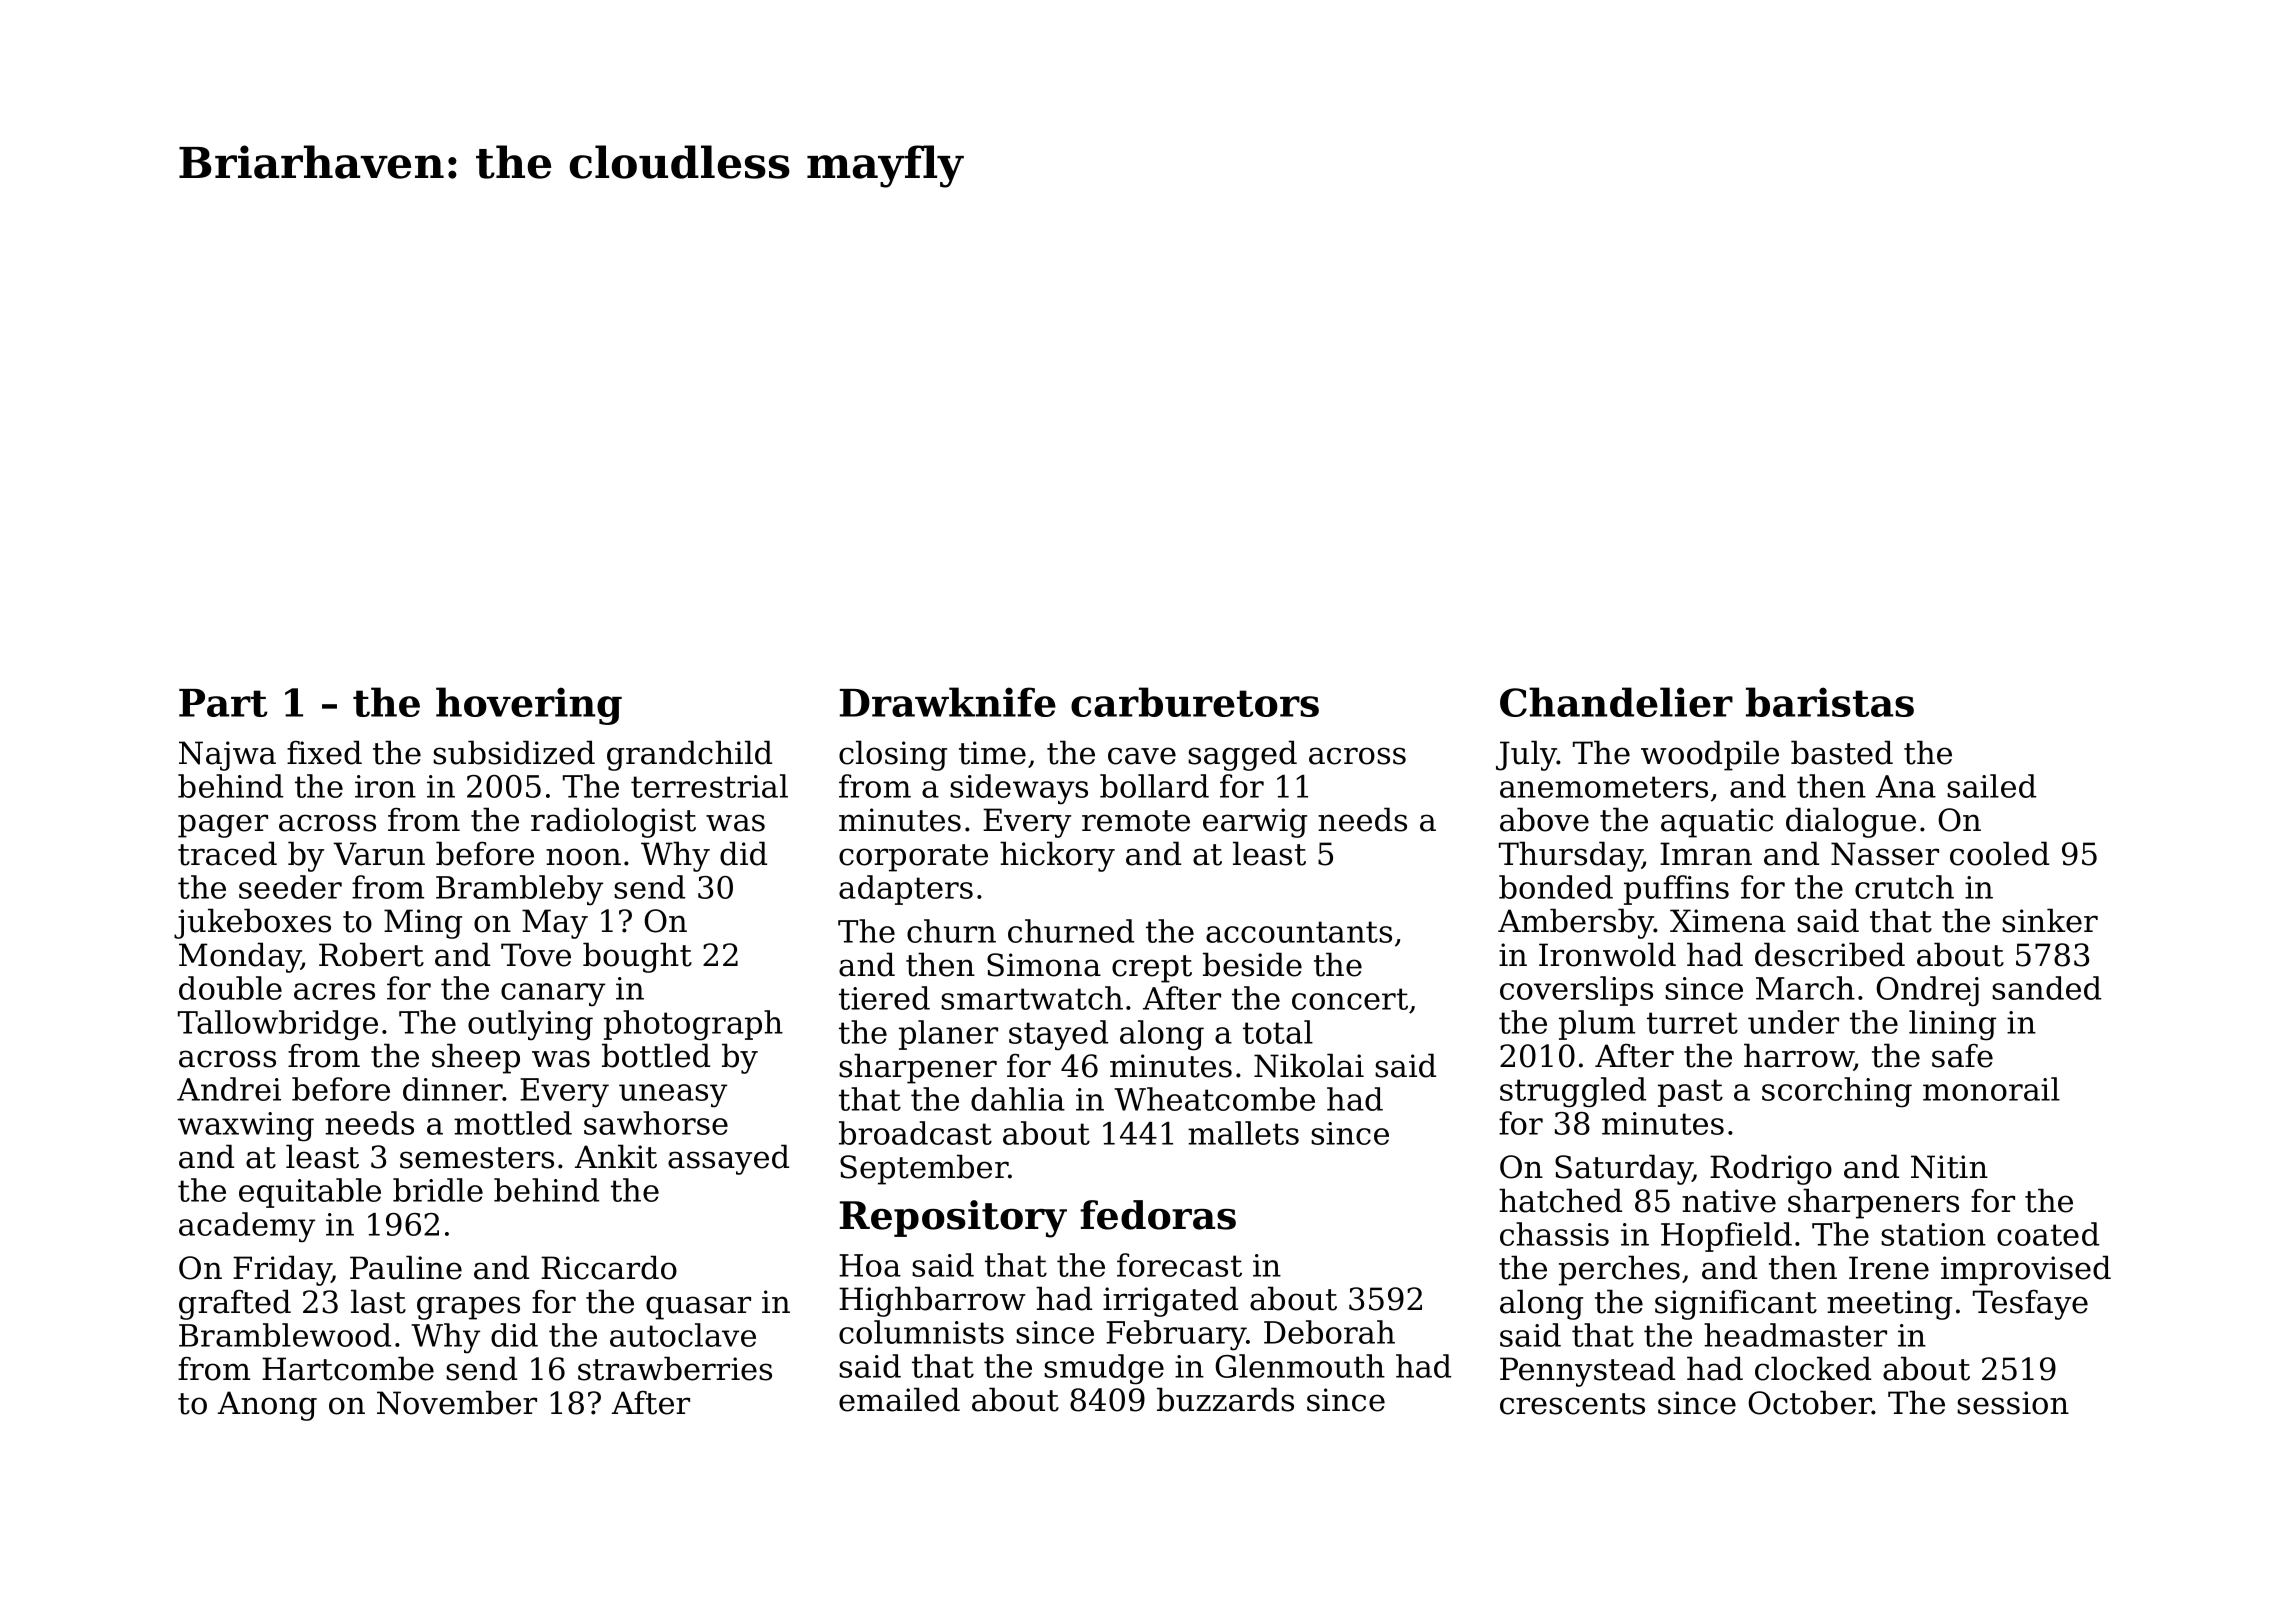 This document has height=1620, width=2292. What do you see at coordinates (476, 1058) in the document?
I see `sheep` at bounding box center [476, 1058].
